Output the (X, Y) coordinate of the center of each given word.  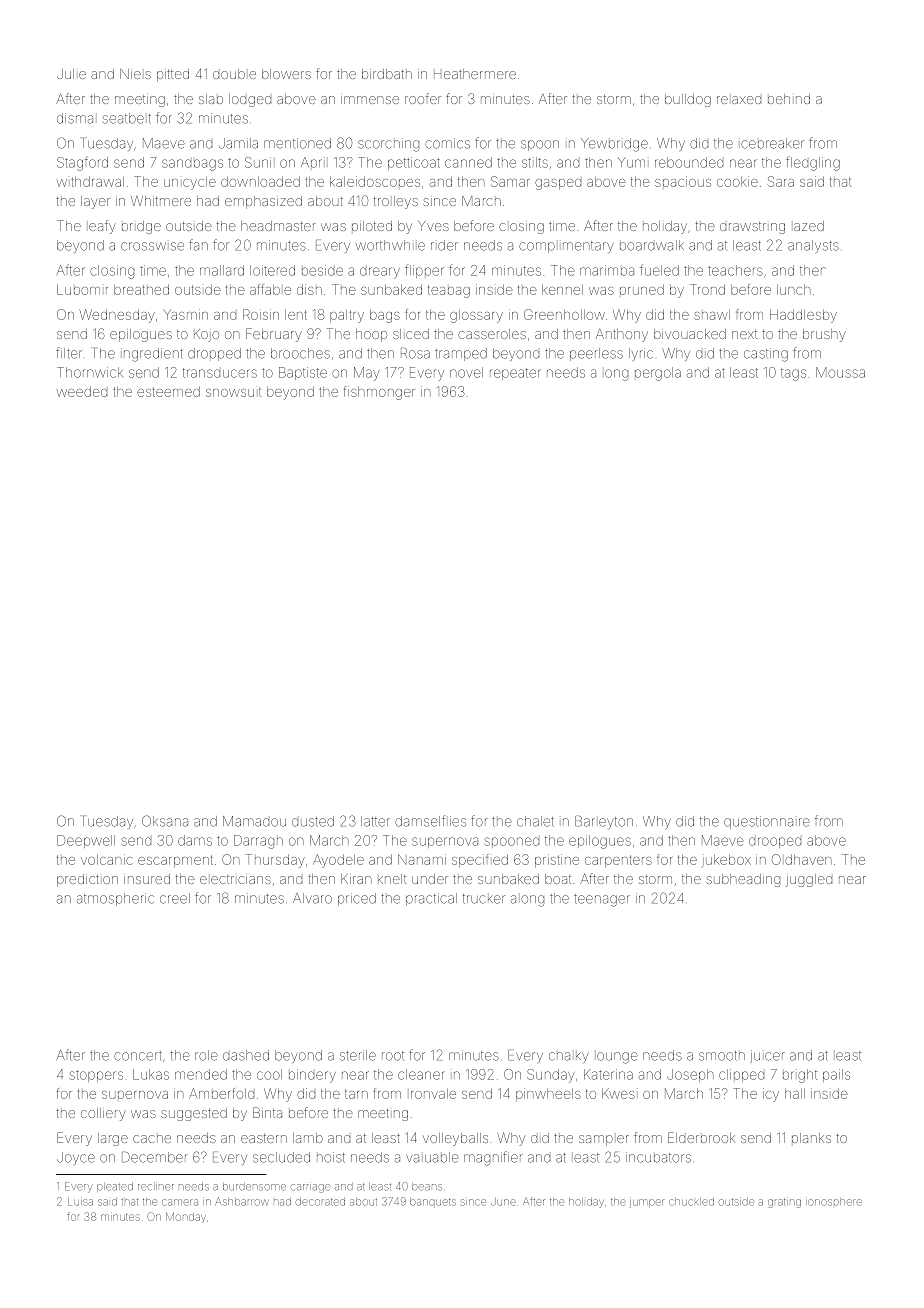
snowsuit (233, 392)
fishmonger (379, 393)
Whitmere (161, 201)
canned (468, 162)
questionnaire (767, 822)
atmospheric (115, 899)
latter (375, 821)
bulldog (688, 100)
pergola (658, 374)
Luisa (80, 1202)
